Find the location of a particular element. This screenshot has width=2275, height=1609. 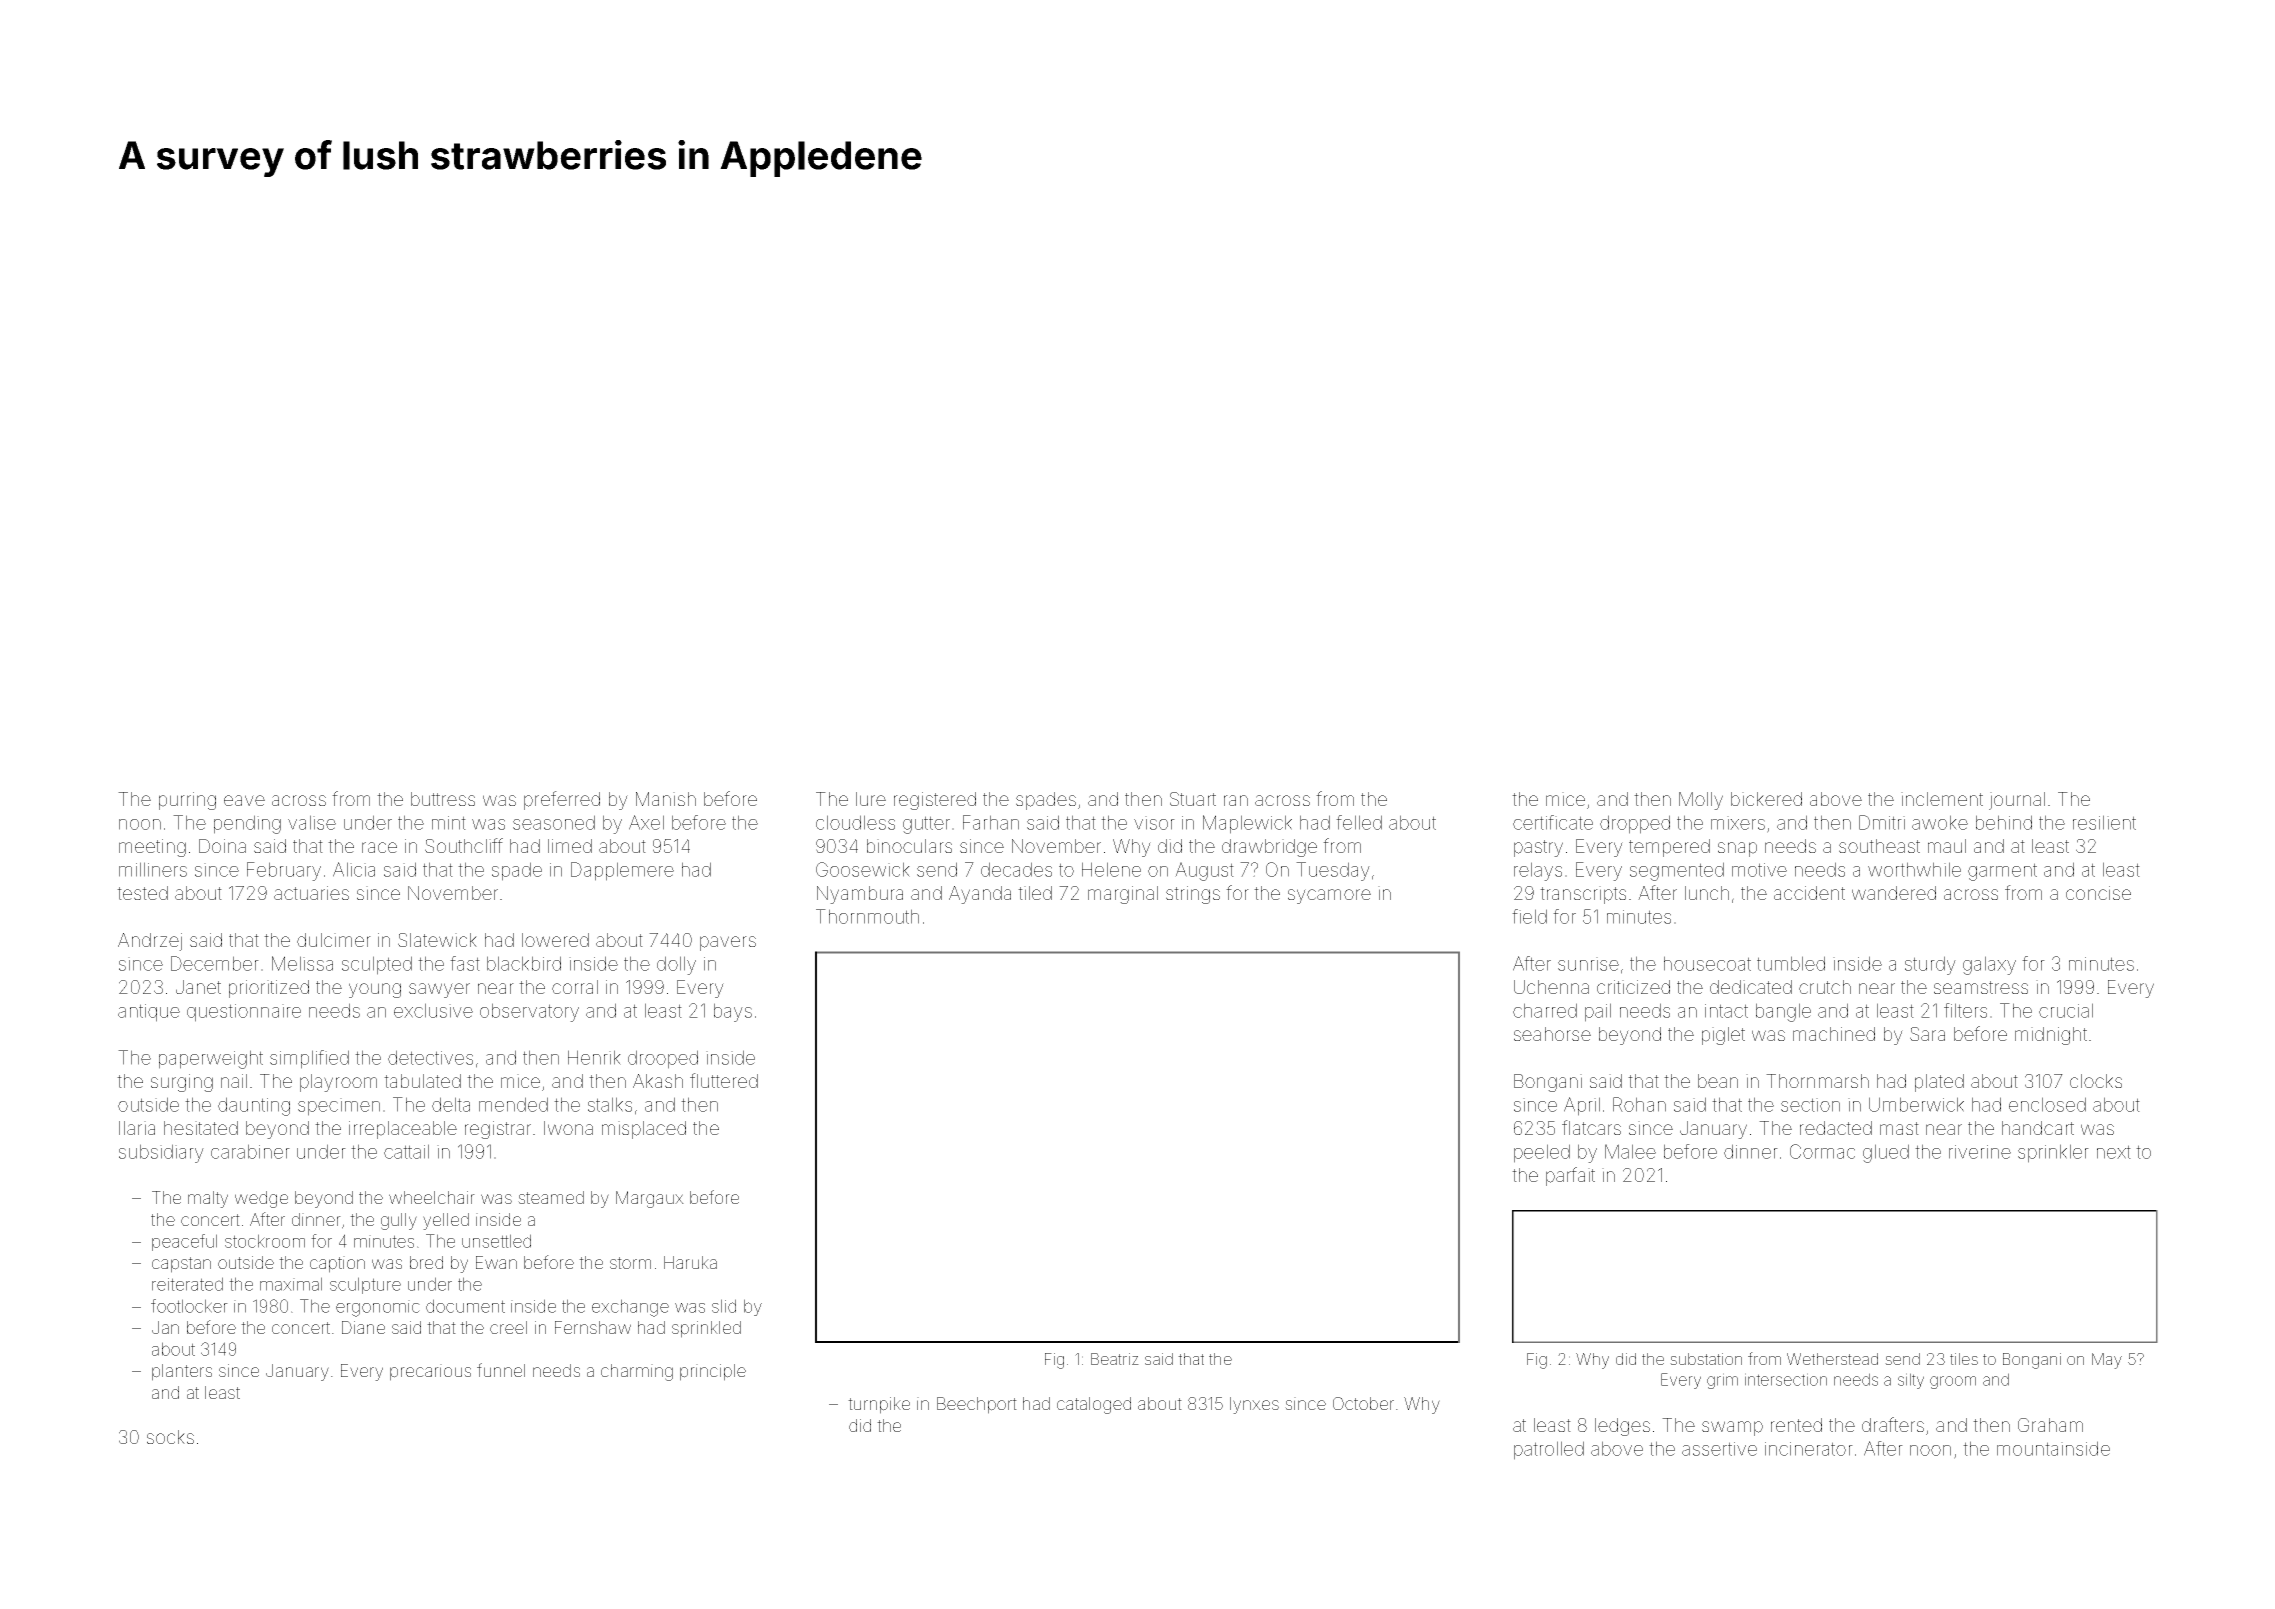

December is located at coordinates (215, 963).
